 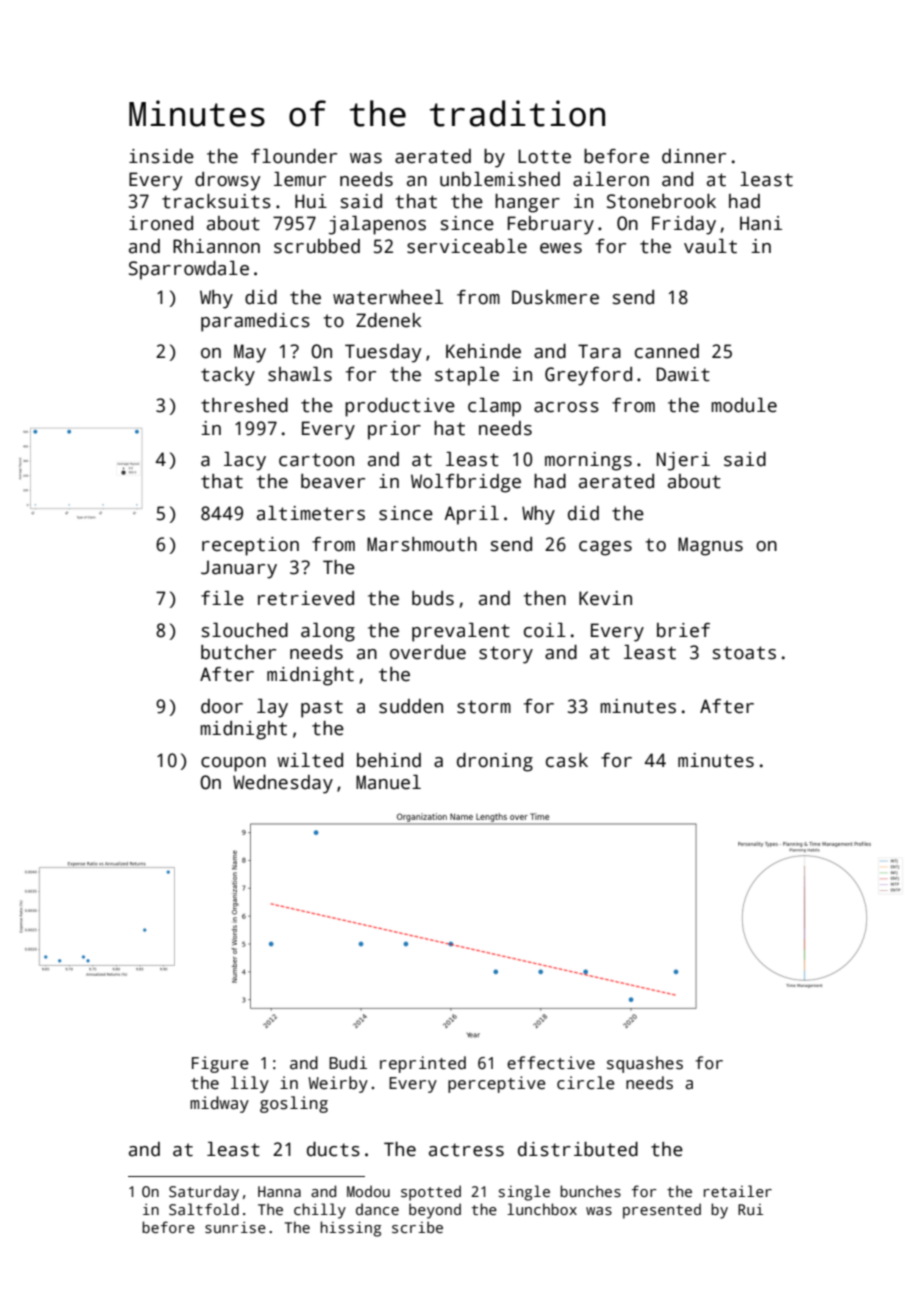 What do you see at coordinates (544, 156) in the image?
I see `Lotte` at bounding box center [544, 156].
